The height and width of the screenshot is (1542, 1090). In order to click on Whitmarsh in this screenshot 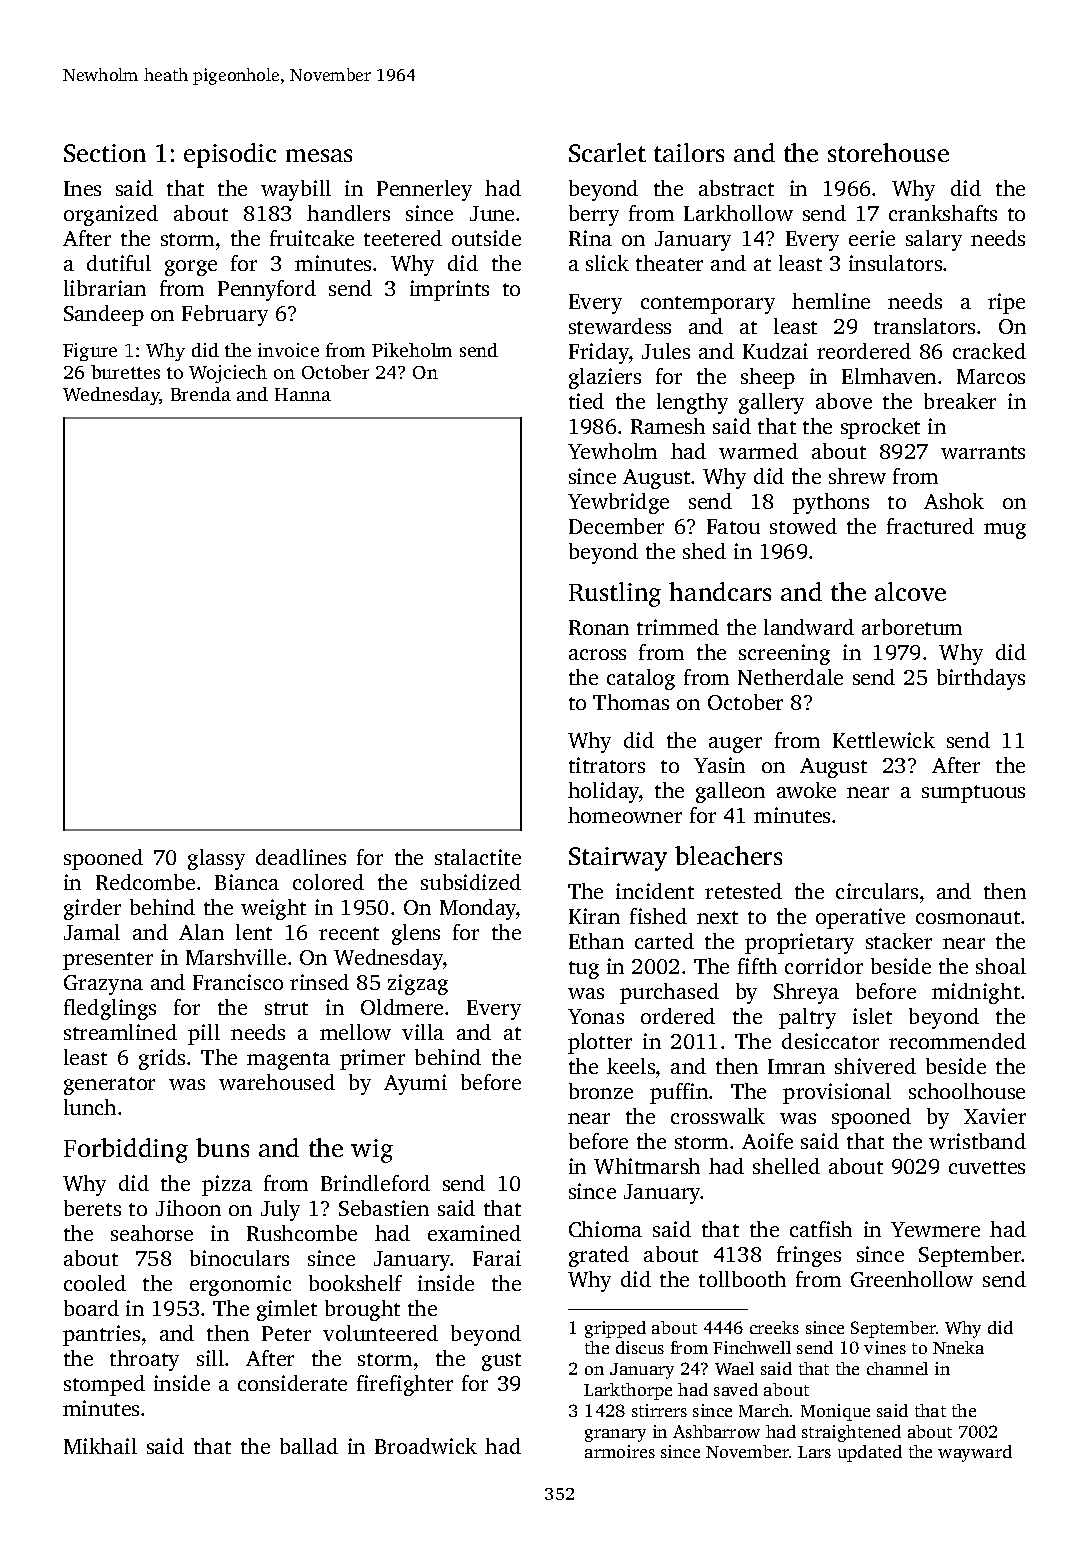, I will do `click(647, 1166)`.
